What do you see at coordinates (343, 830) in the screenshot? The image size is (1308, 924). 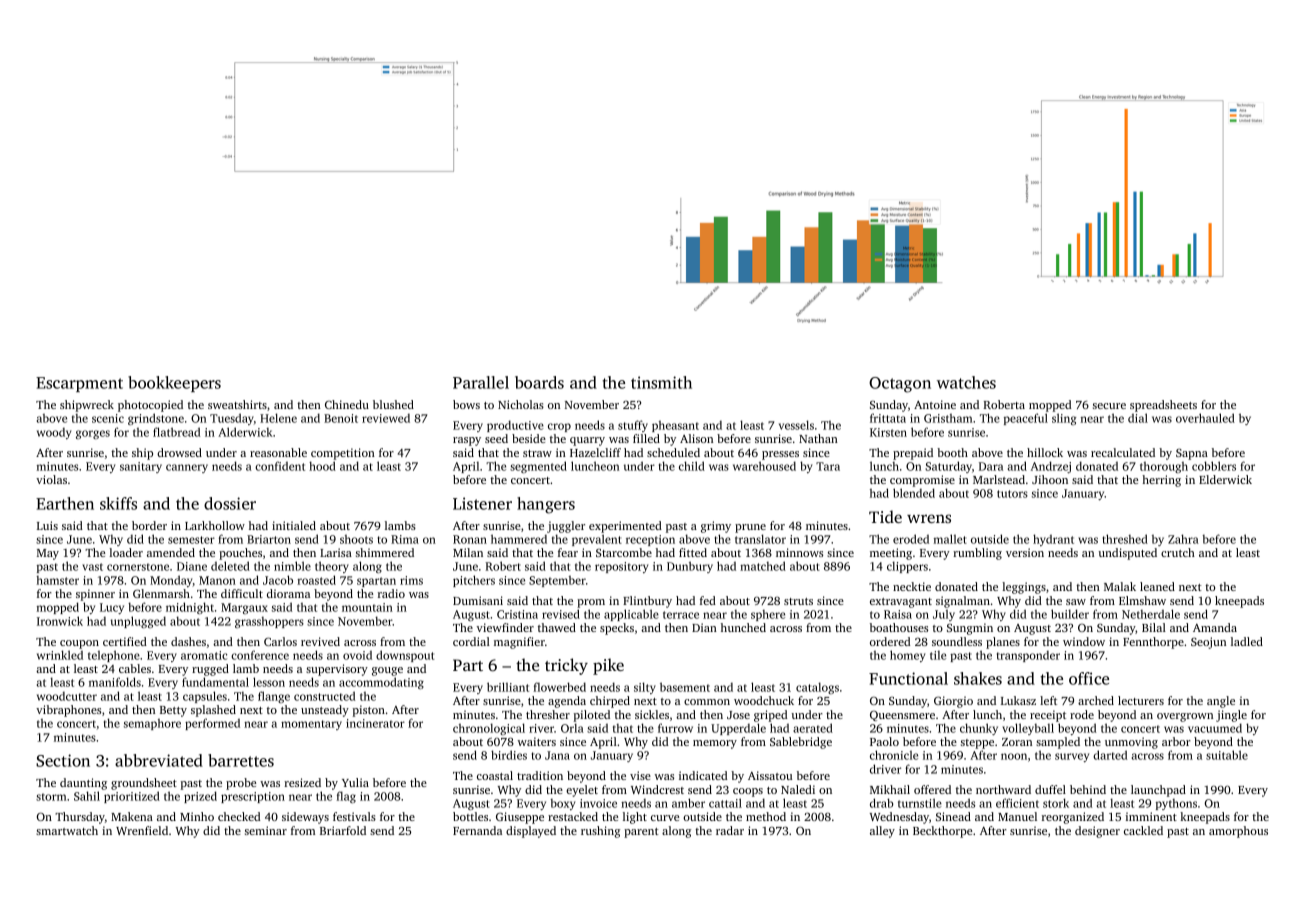 I see `Briarfold` at bounding box center [343, 830].
